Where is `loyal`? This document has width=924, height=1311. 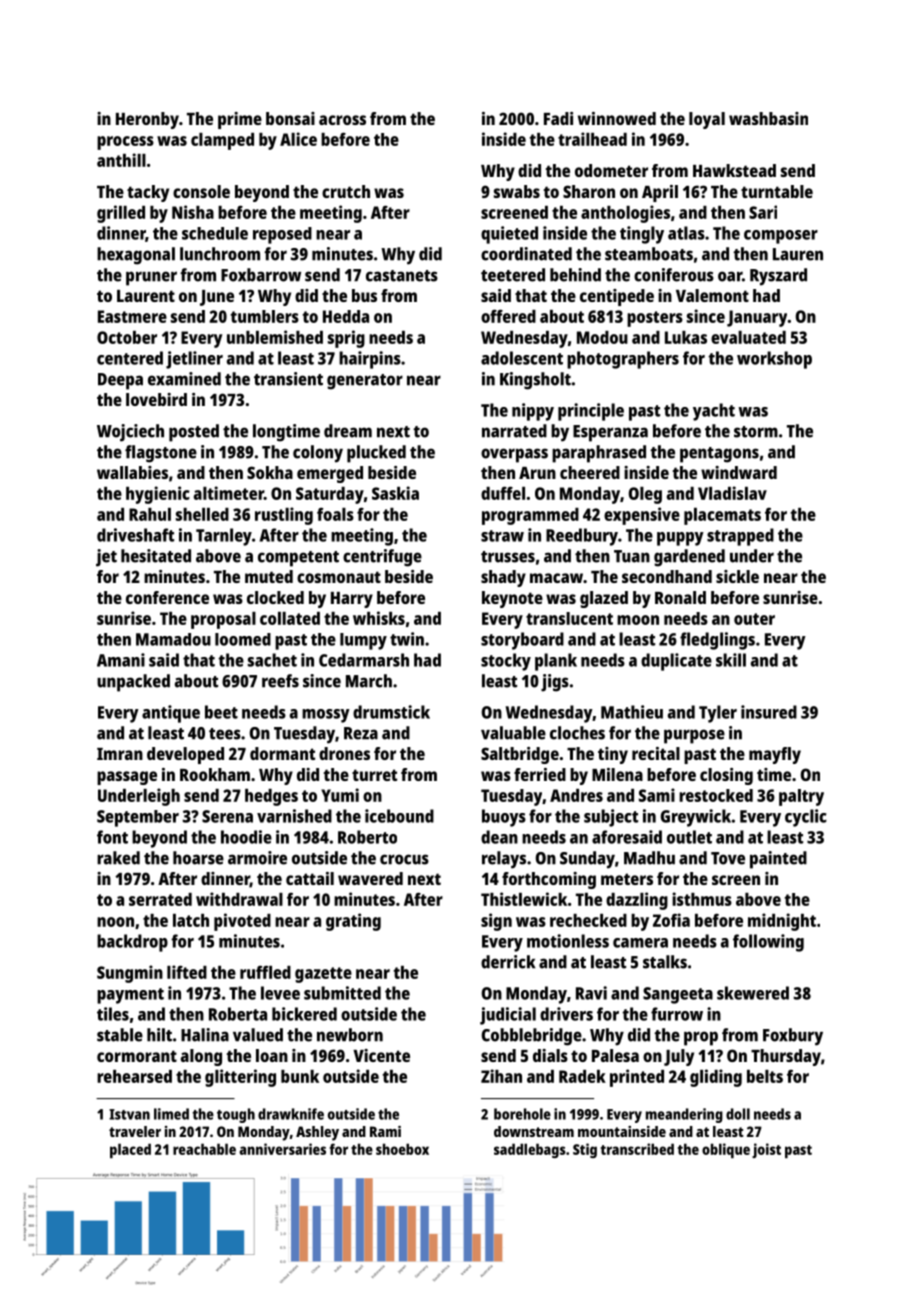
loyal is located at coordinates (707, 120).
